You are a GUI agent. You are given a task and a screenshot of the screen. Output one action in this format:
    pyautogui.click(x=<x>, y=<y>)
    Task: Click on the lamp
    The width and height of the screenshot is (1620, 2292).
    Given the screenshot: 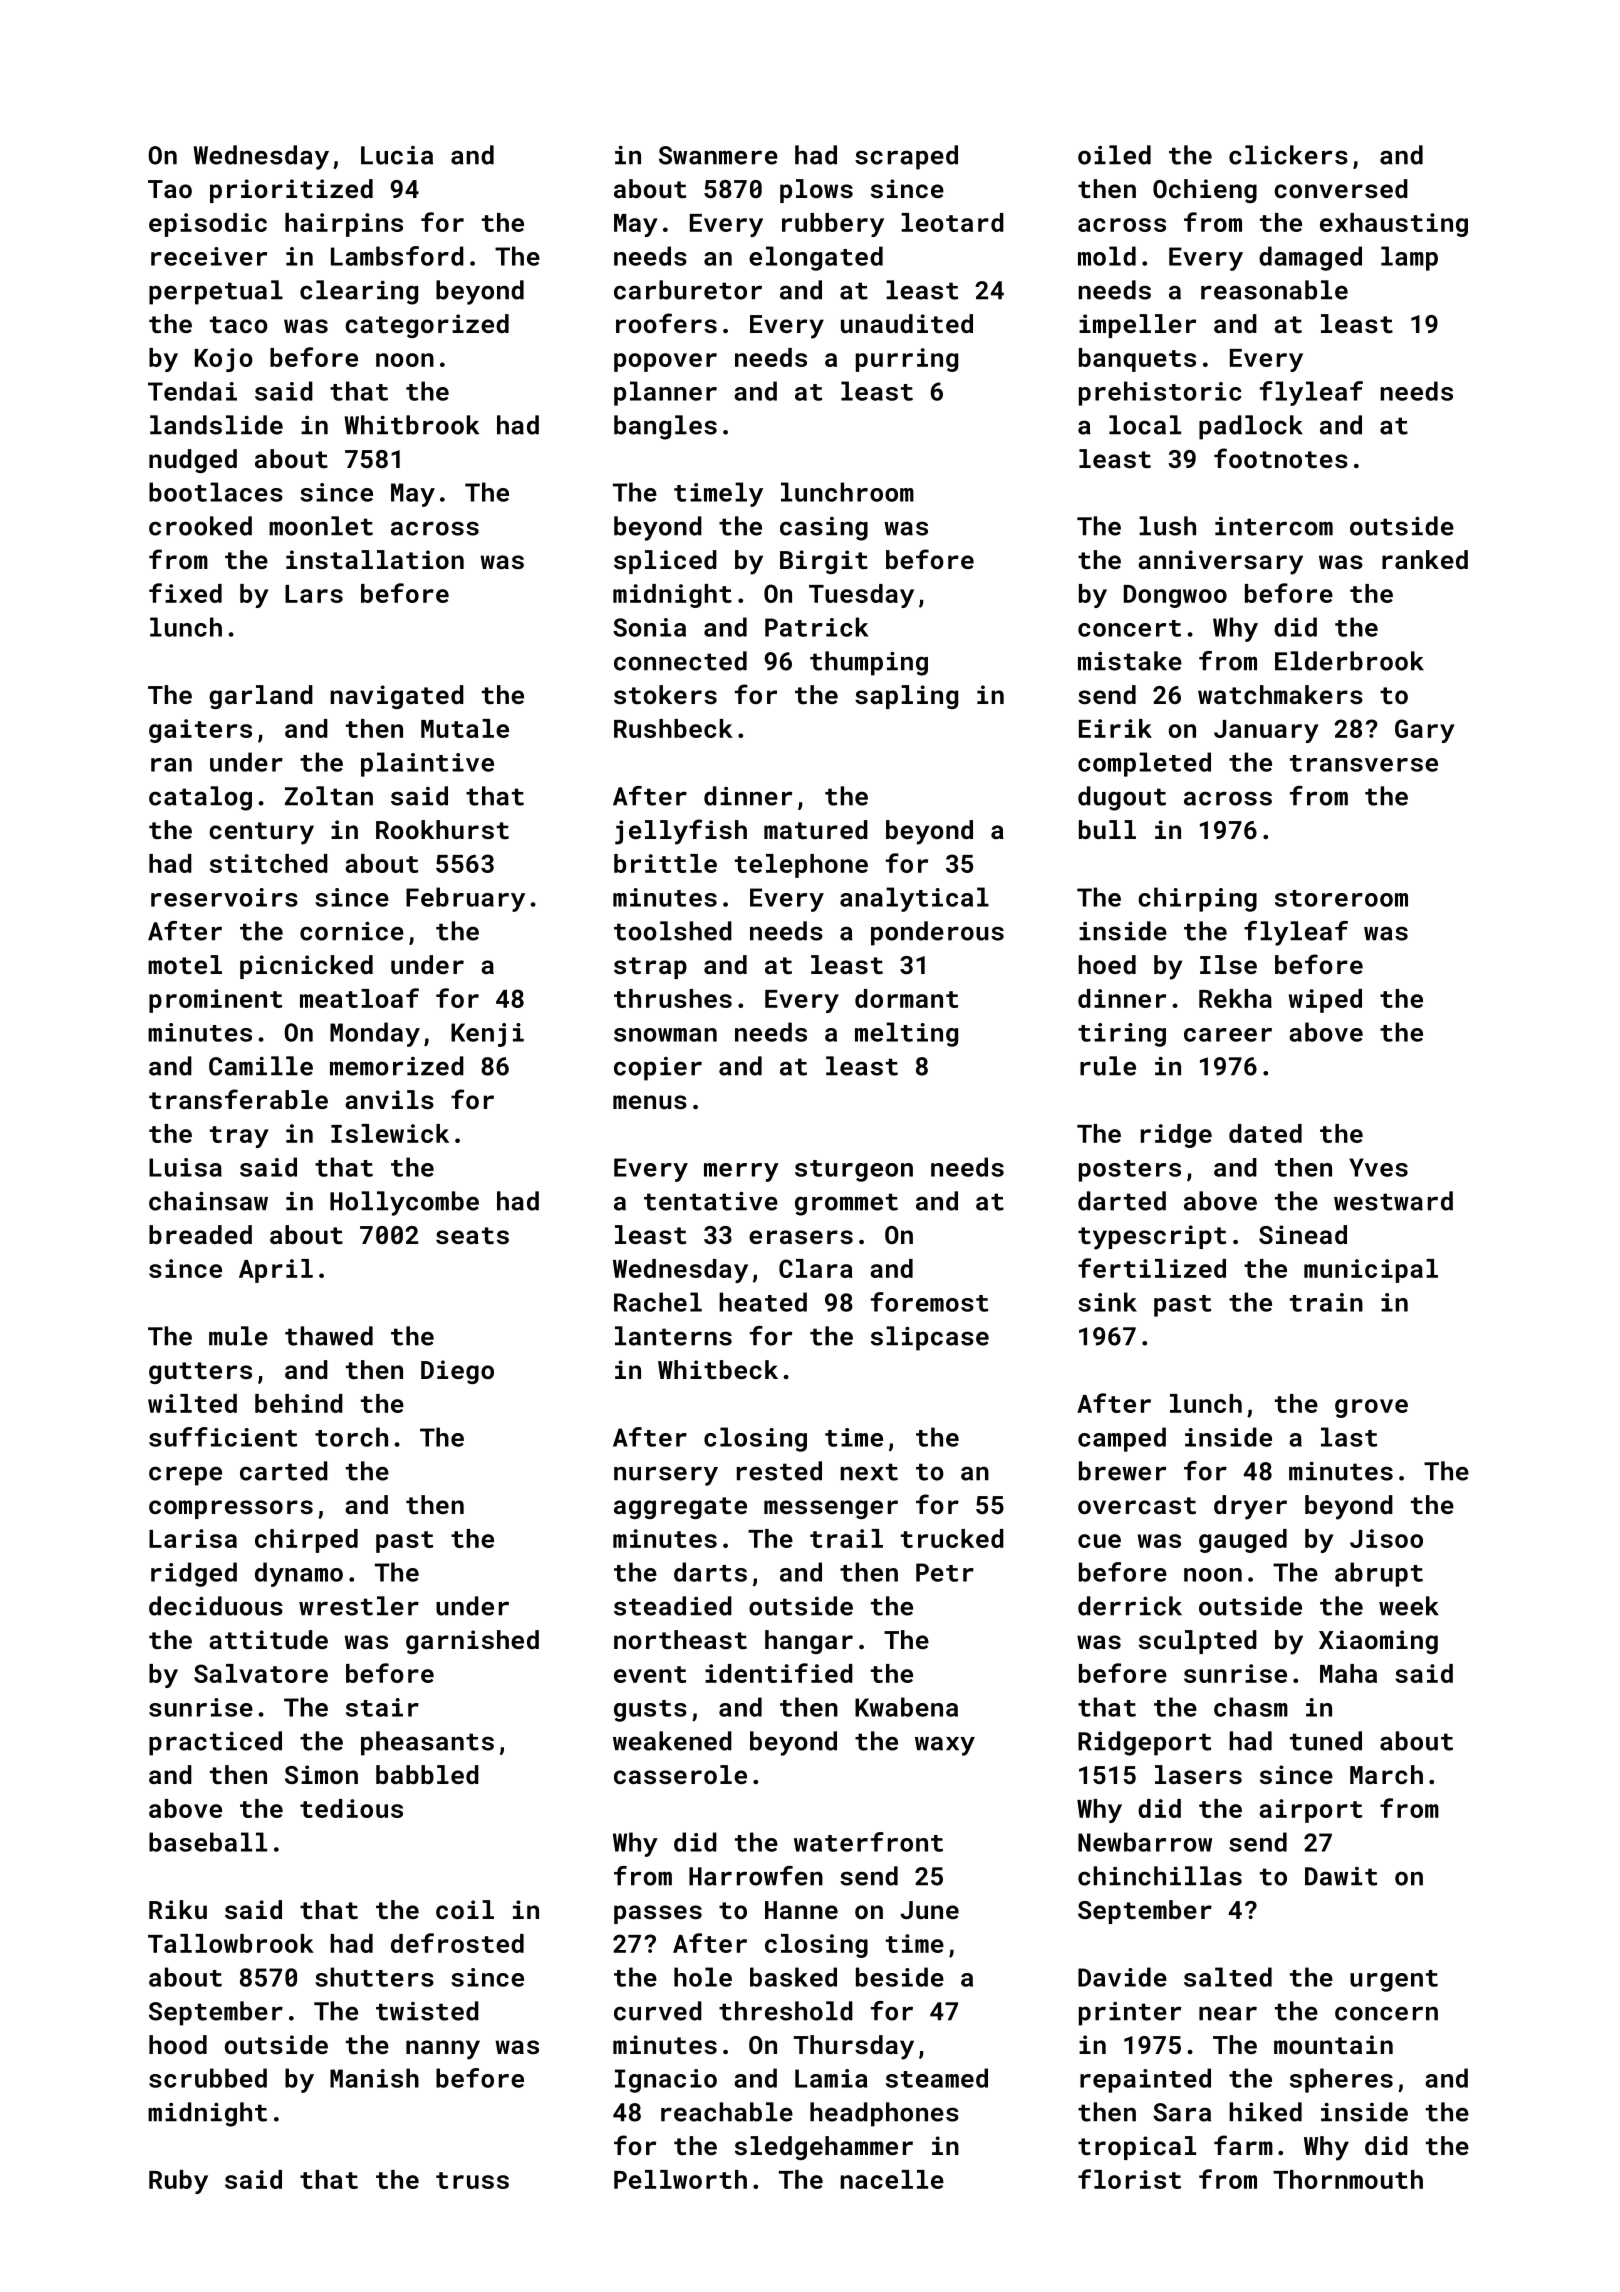 What is the action you would take?
    pyautogui.click(x=1409, y=258)
